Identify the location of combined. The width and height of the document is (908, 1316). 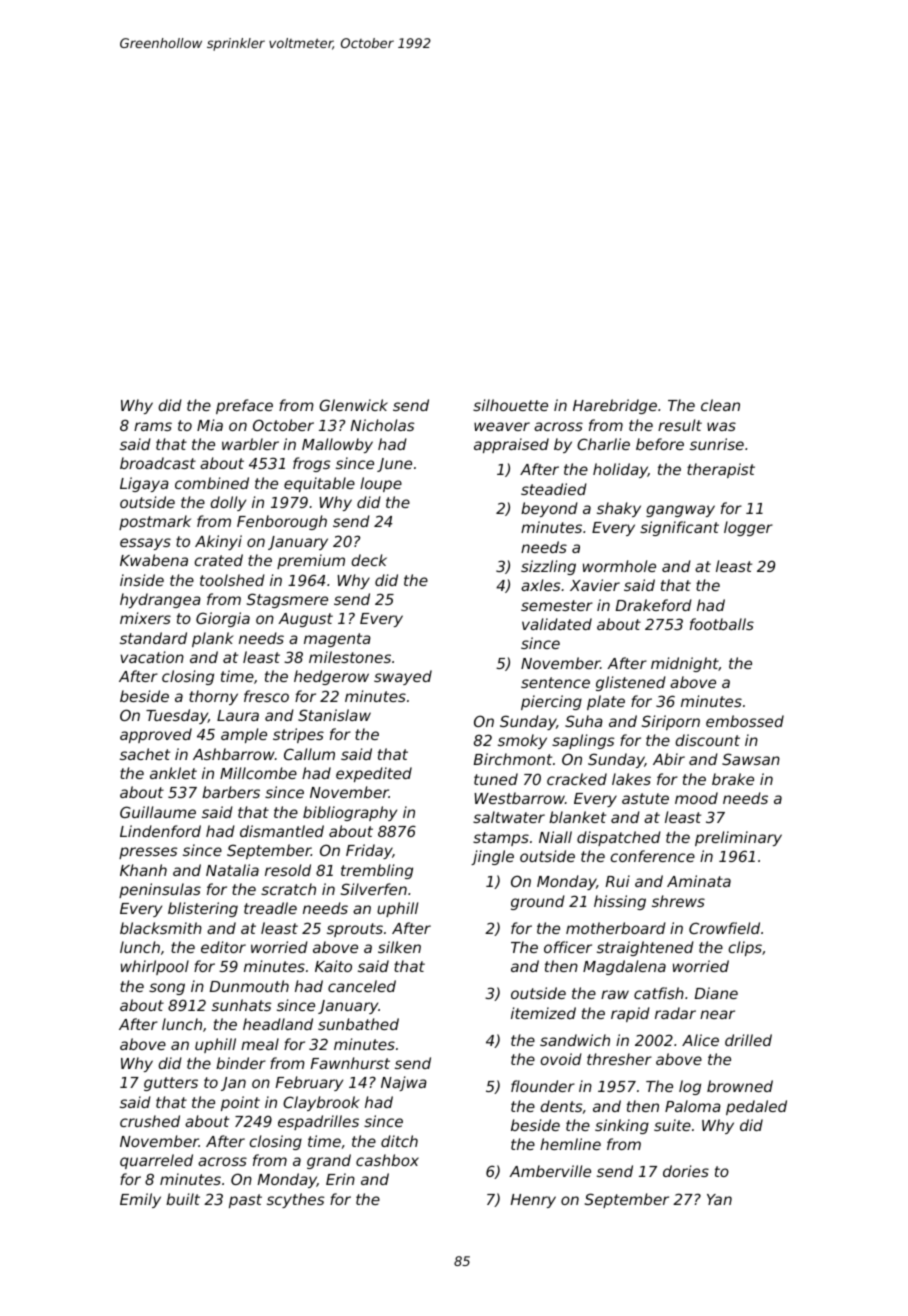
(212, 483).
